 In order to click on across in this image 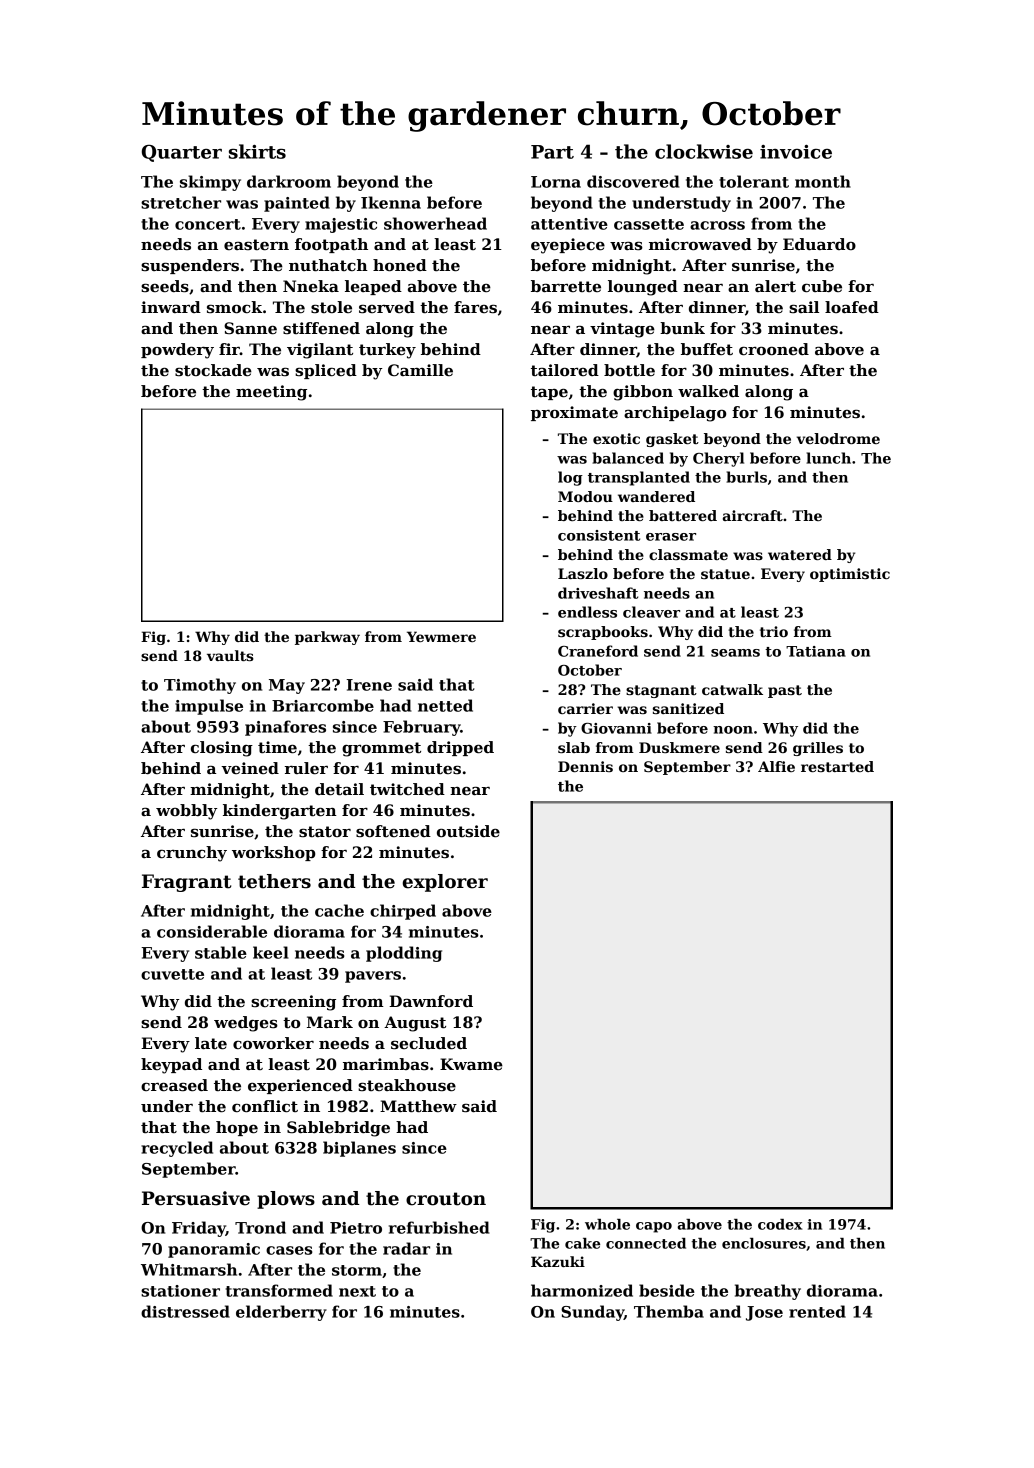, I will do `click(717, 225)`.
